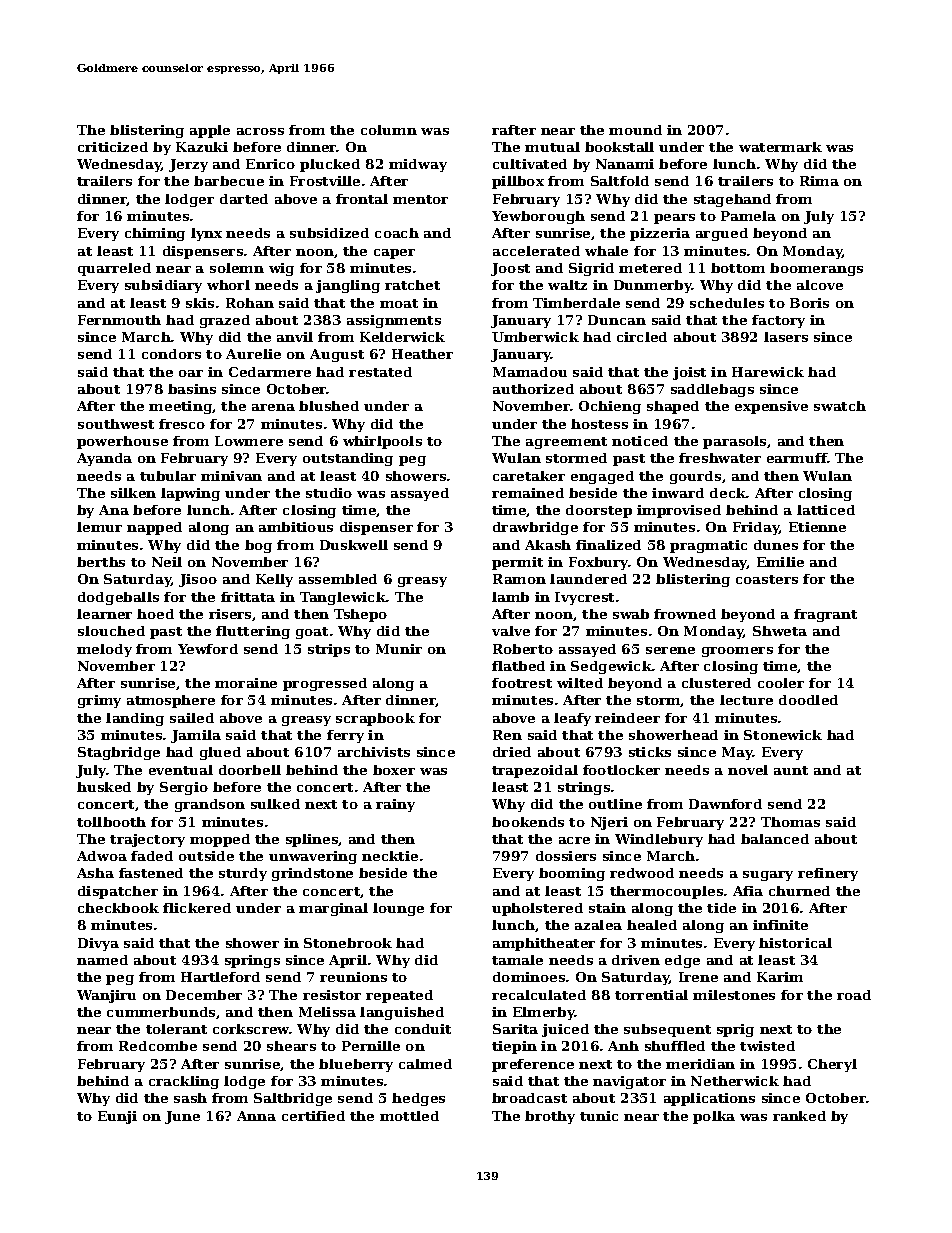  Describe the element at coordinates (390, 856) in the screenshot. I see `necktie` at that location.
